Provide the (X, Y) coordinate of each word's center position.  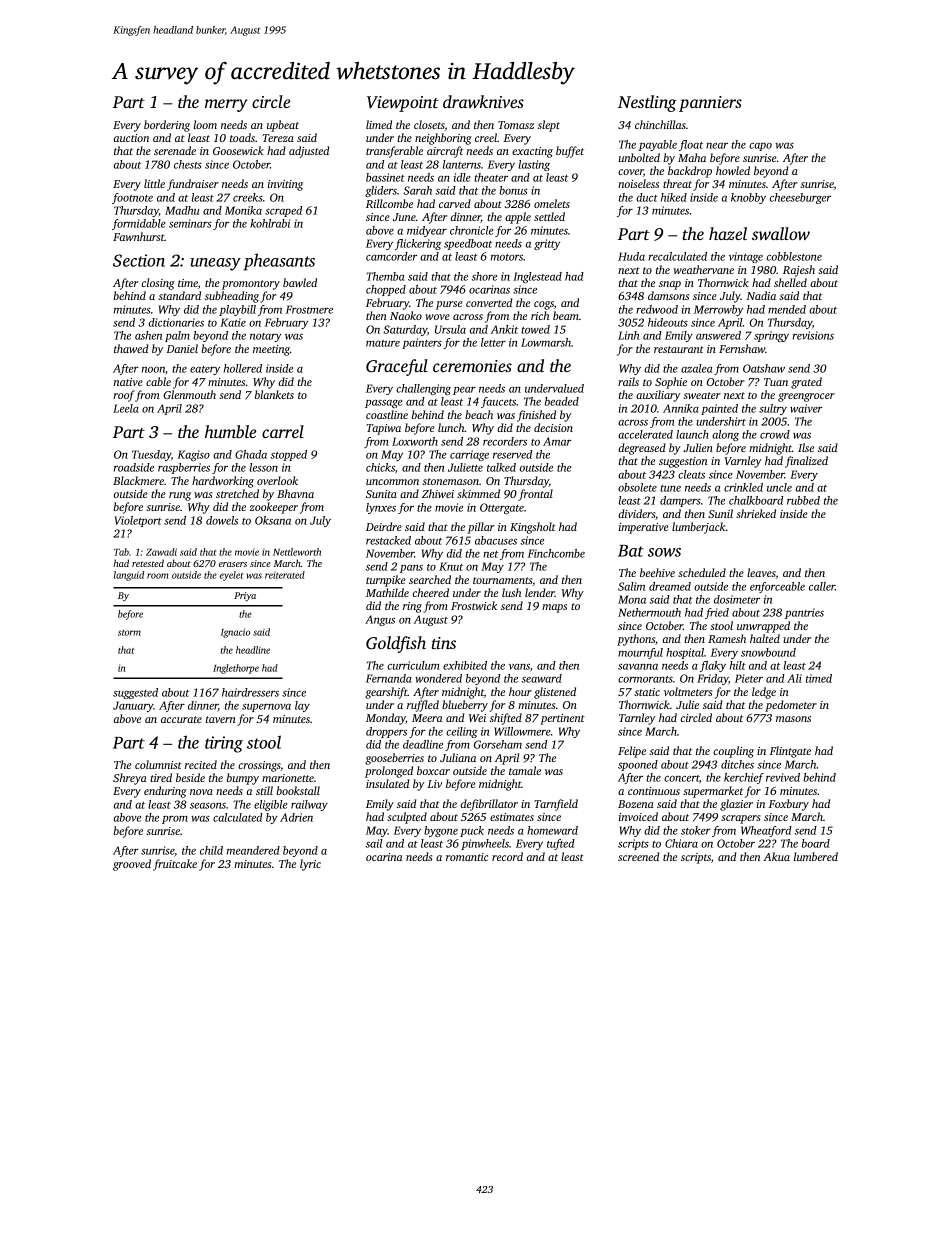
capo (760, 147)
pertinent (562, 719)
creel (486, 137)
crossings (259, 766)
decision (553, 427)
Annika (681, 408)
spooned (638, 765)
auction (131, 138)
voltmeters (688, 691)
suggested (135, 693)
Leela (126, 408)
